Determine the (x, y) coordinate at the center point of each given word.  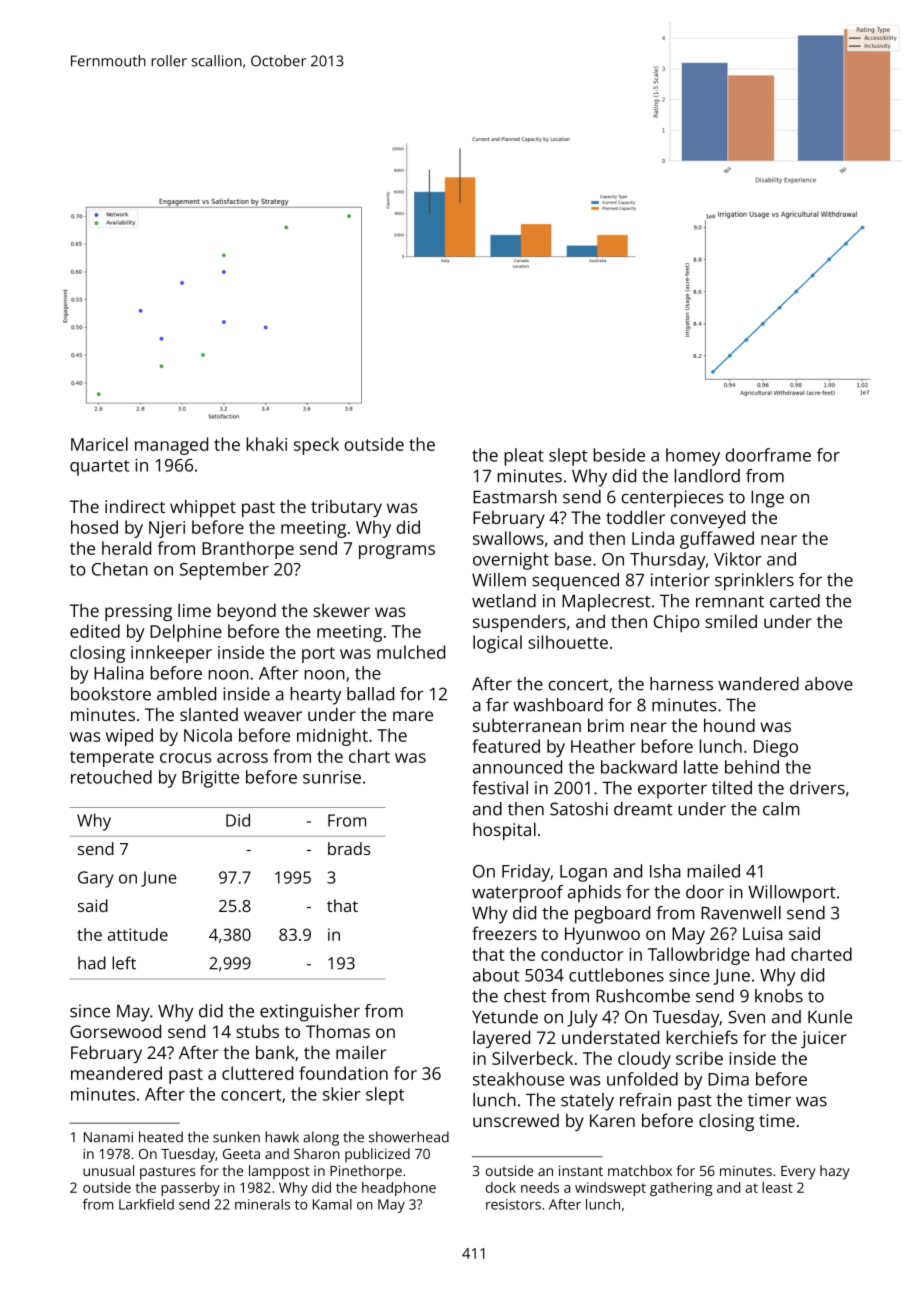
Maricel (99, 444)
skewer (341, 610)
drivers (817, 788)
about (496, 975)
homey (693, 457)
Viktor (738, 559)
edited (95, 631)
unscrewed (516, 1120)
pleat (524, 457)
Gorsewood (115, 1031)
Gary (96, 879)
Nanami (108, 1137)
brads (349, 848)
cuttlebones (616, 975)
